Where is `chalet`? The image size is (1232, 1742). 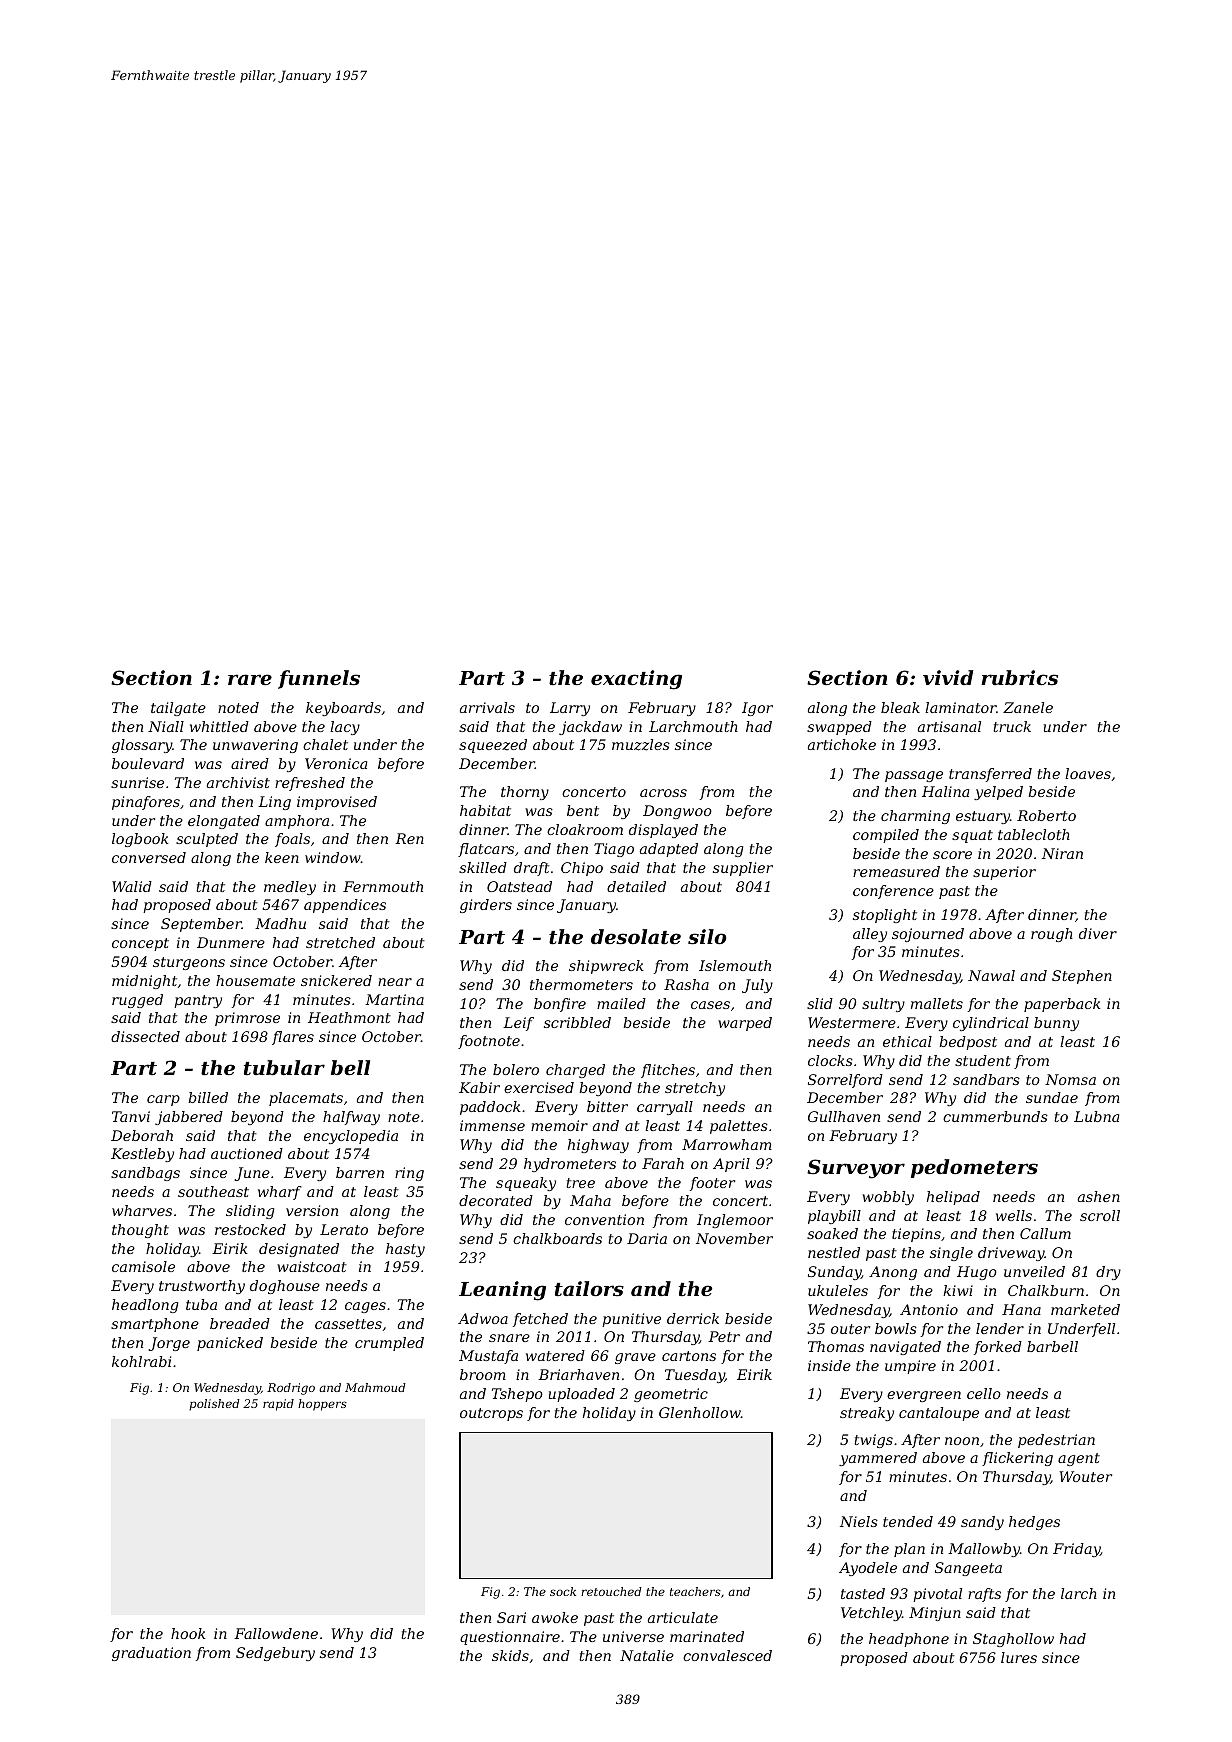 chalet is located at coordinates (325, 744).
